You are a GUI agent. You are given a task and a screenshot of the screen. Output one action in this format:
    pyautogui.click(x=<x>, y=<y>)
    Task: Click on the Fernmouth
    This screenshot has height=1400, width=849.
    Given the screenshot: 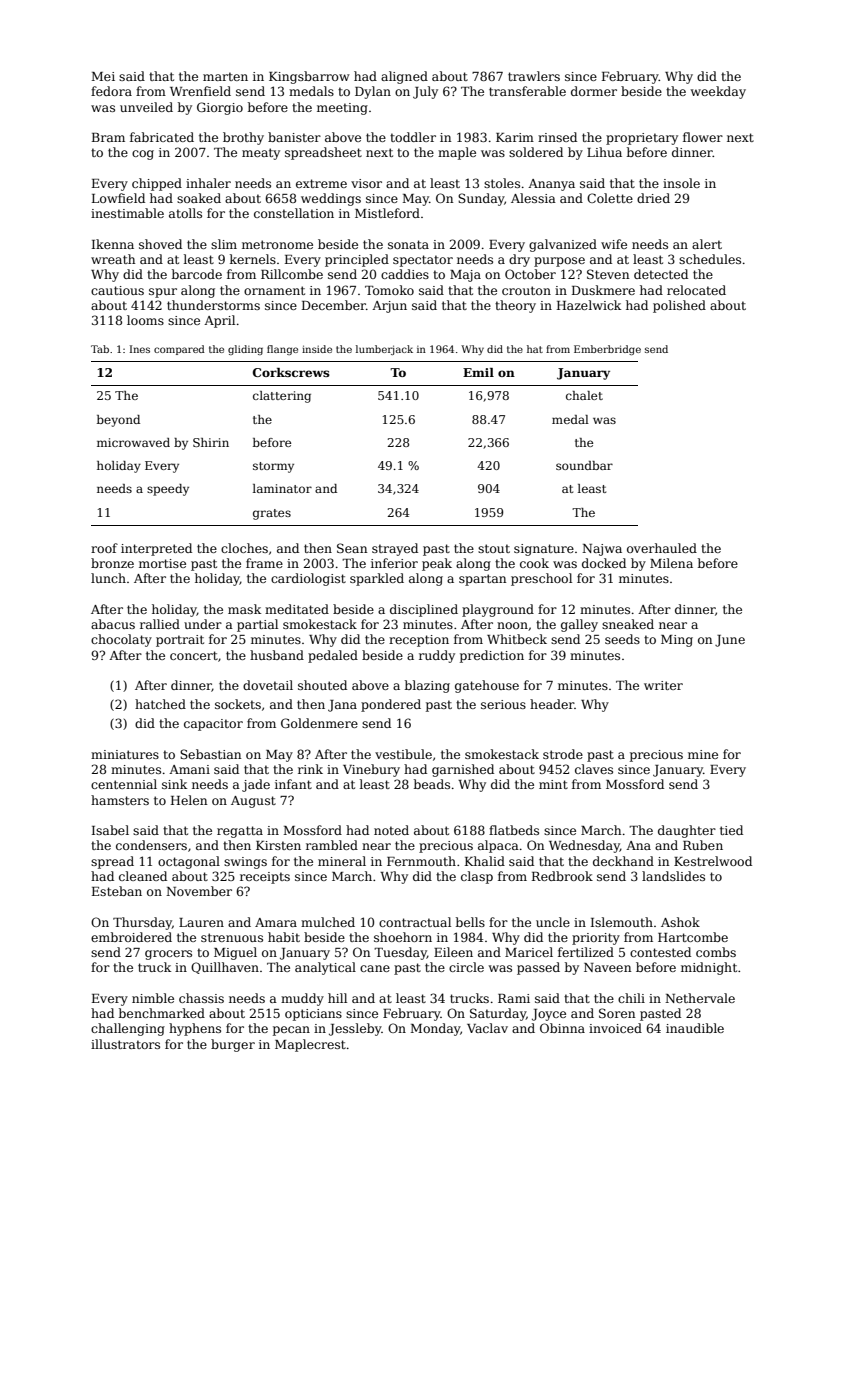 What is the action you would take?
    pyautogui.click(x=421, y=861)
